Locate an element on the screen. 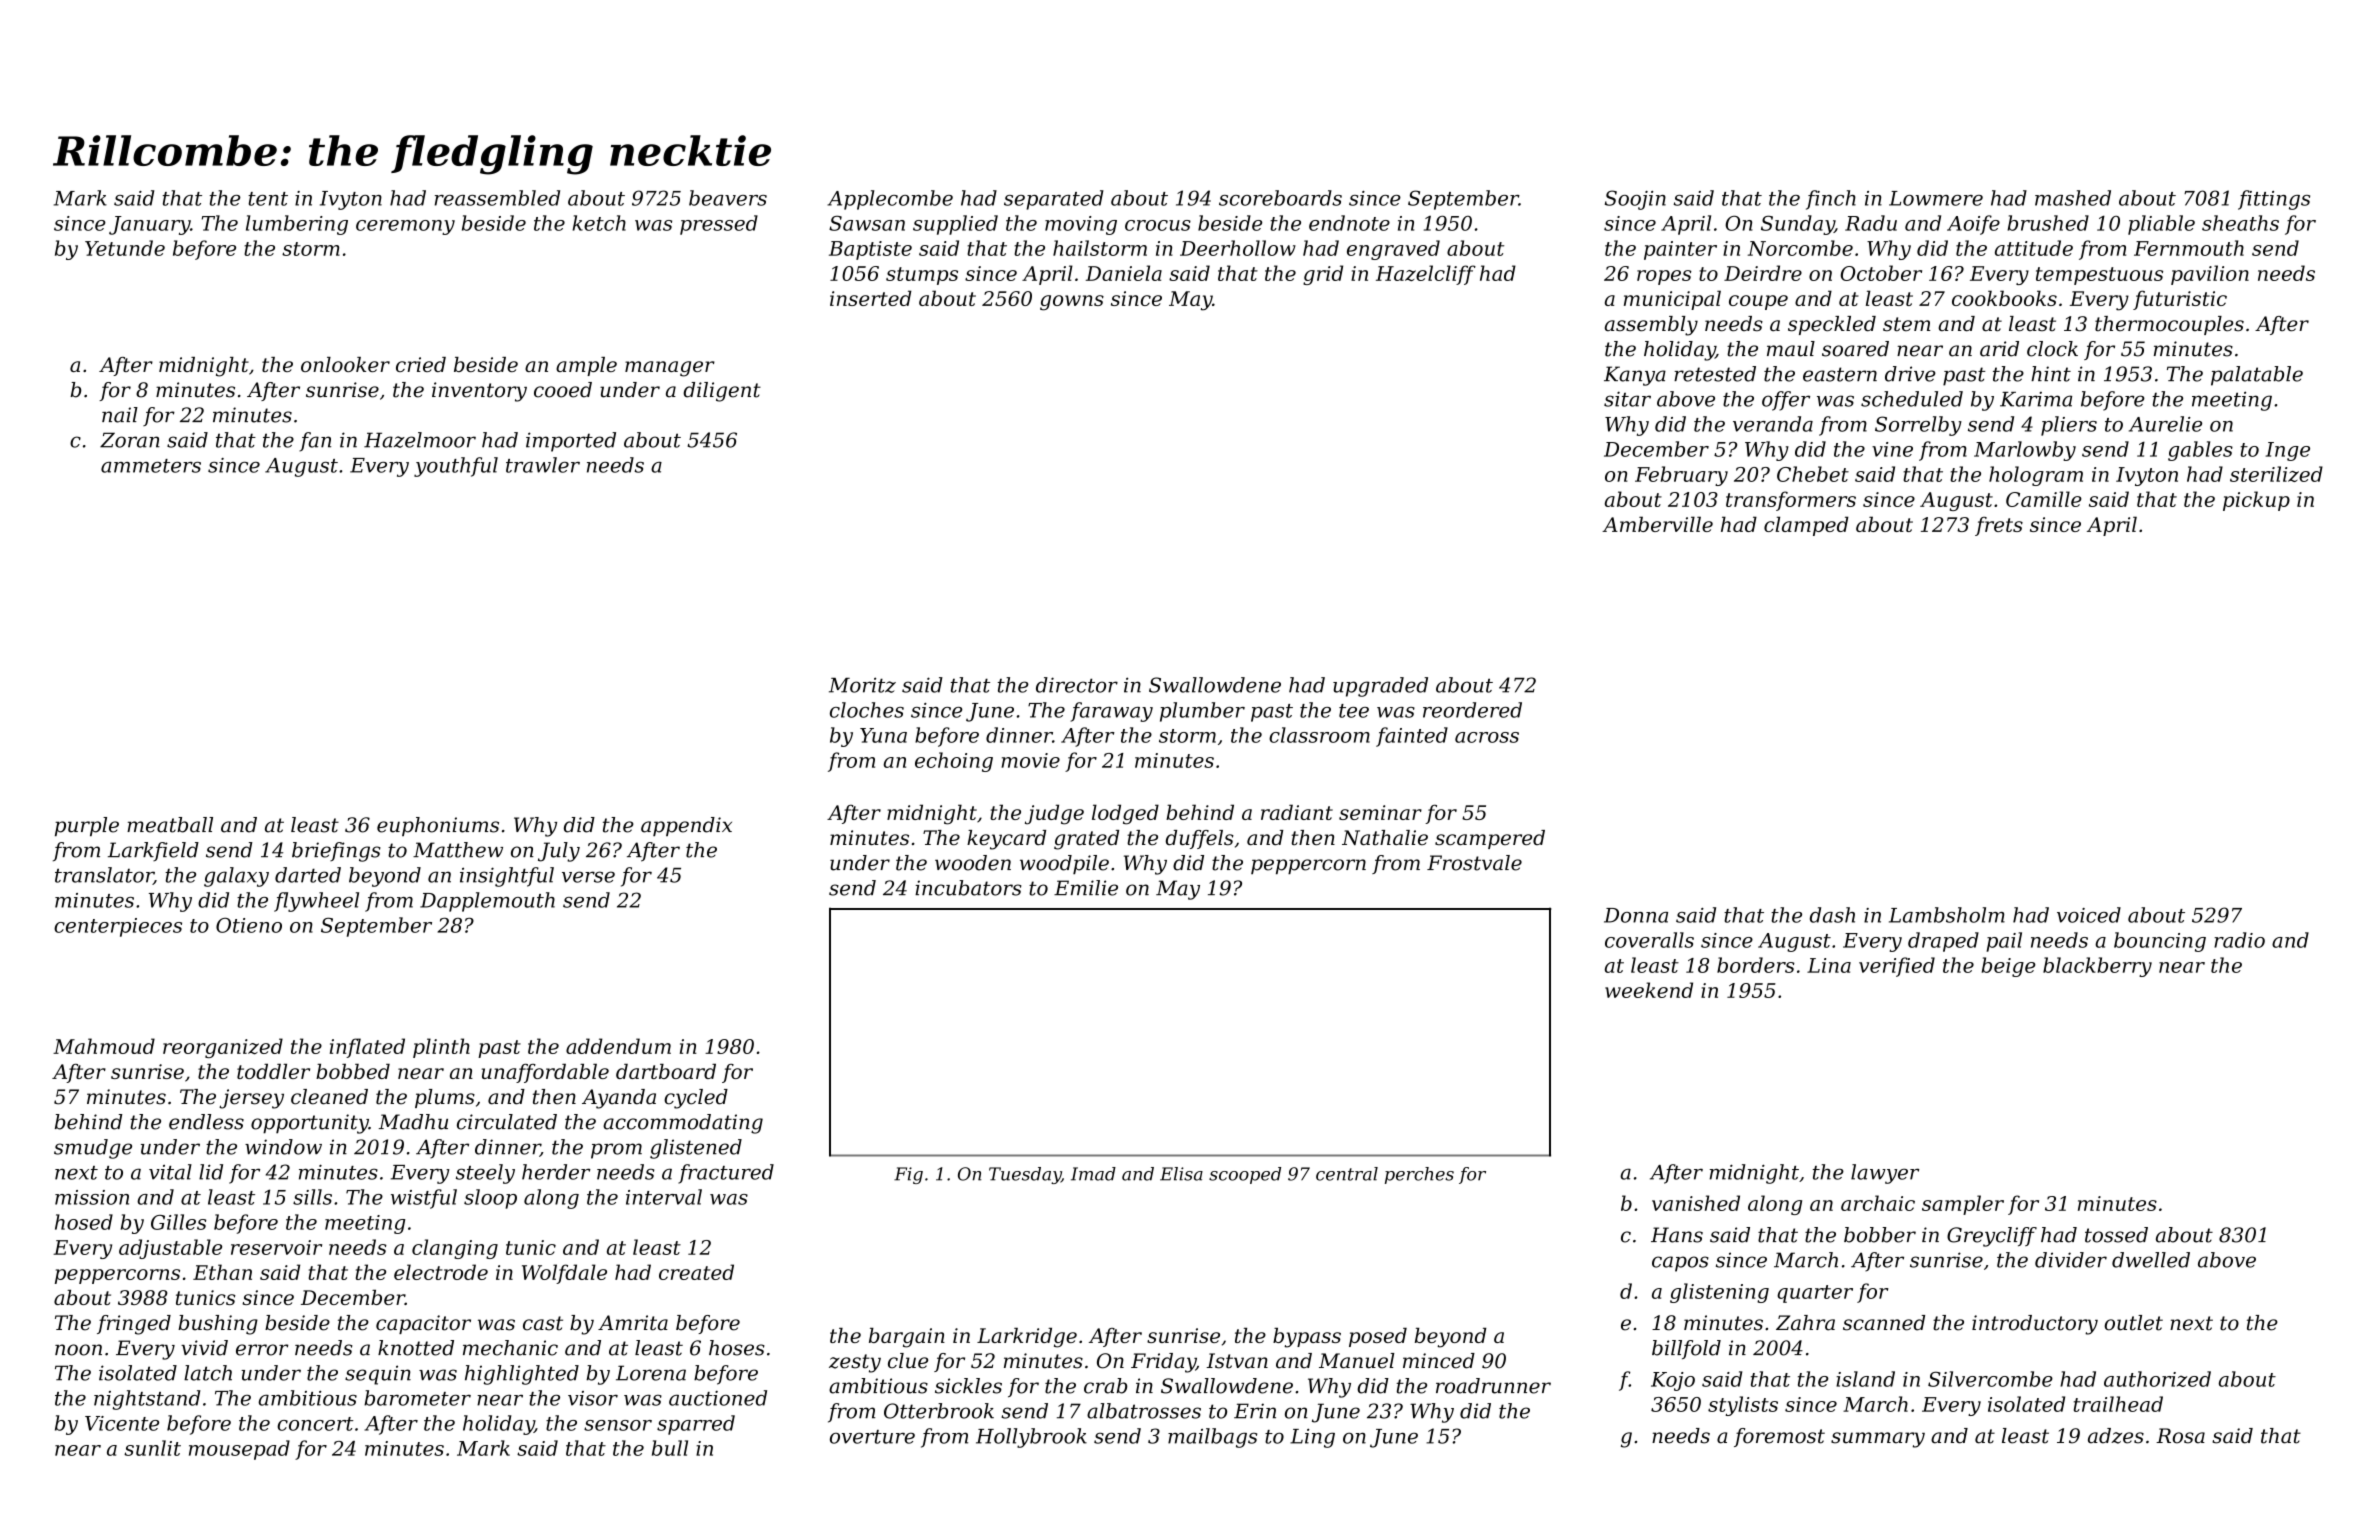  meatball is located at coordinates (170, 825).
